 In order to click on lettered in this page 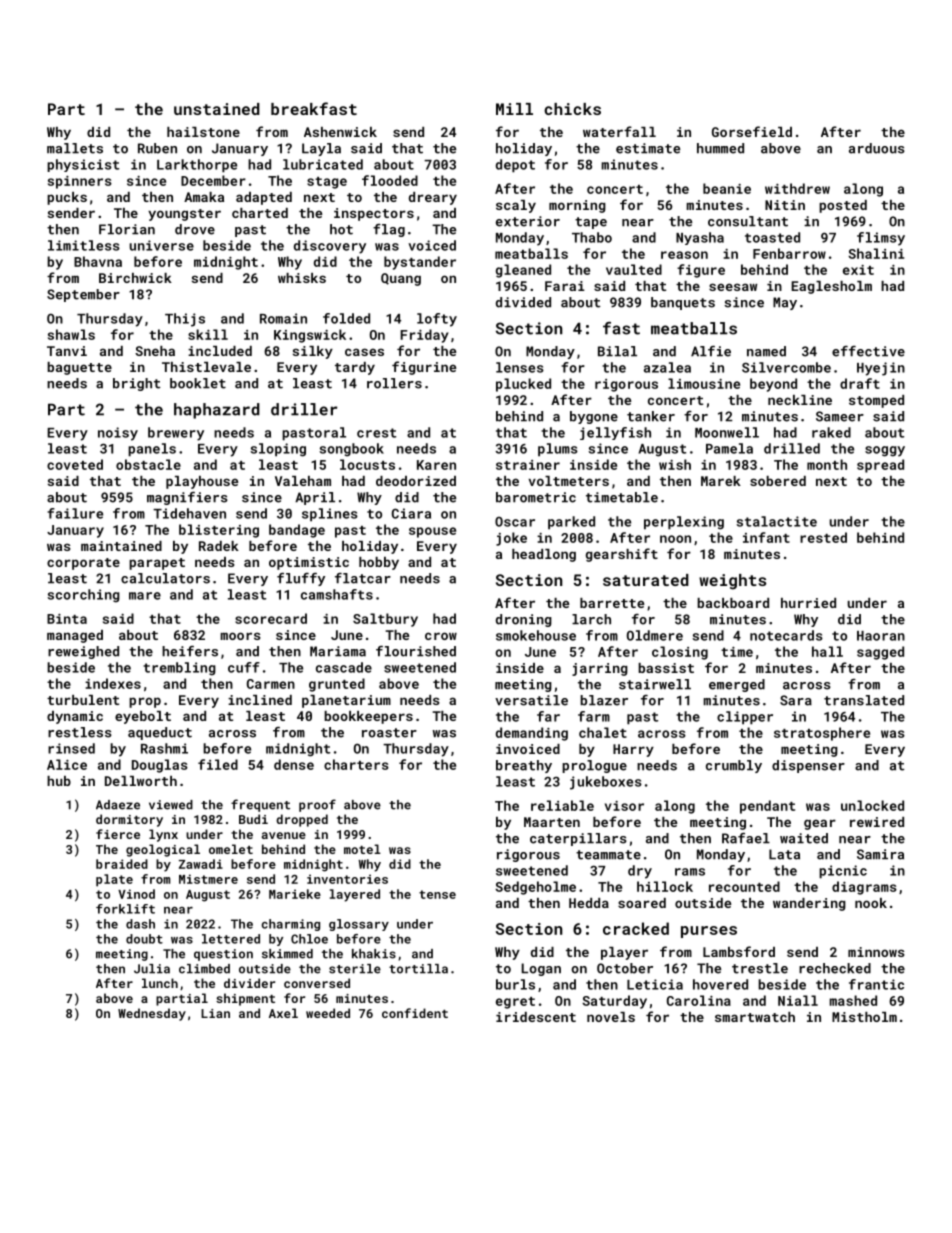, I will do `click(231, 939)`.
